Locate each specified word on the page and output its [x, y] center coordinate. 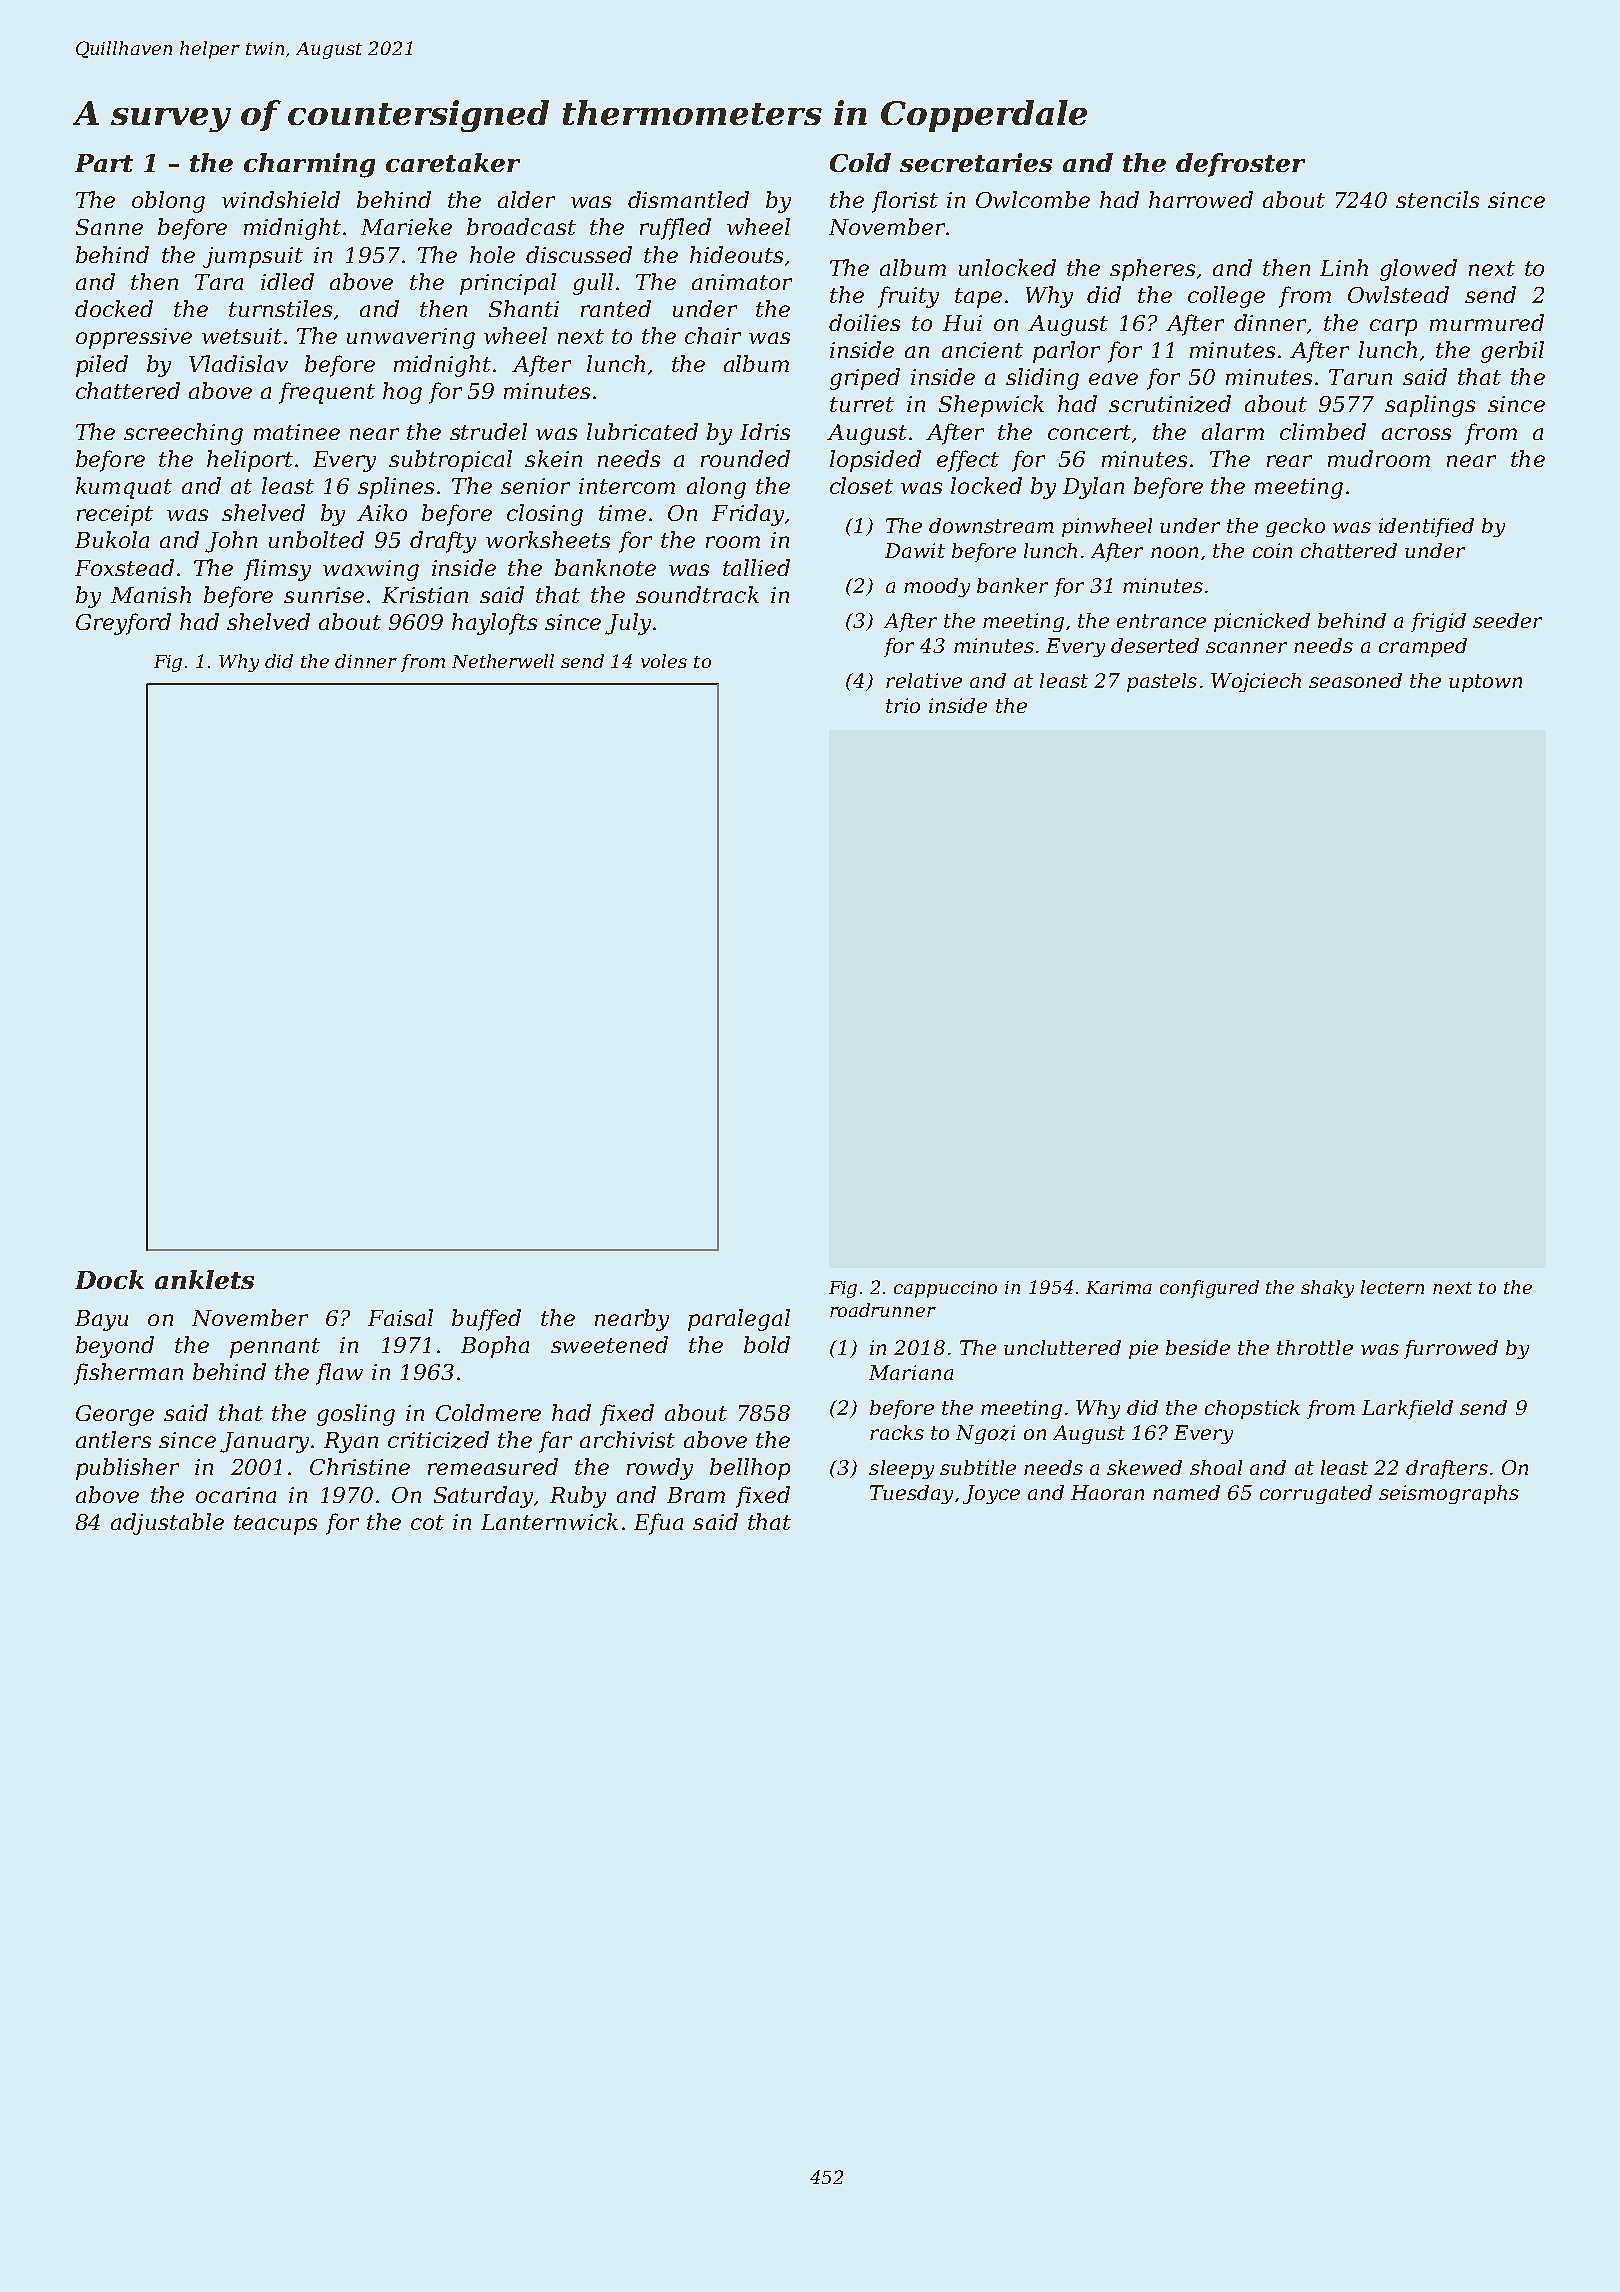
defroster [1240, 165]
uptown [1485, 683]
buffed [486, 1320]
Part [104, 163]
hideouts [736, 254]
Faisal [400, 1317]
